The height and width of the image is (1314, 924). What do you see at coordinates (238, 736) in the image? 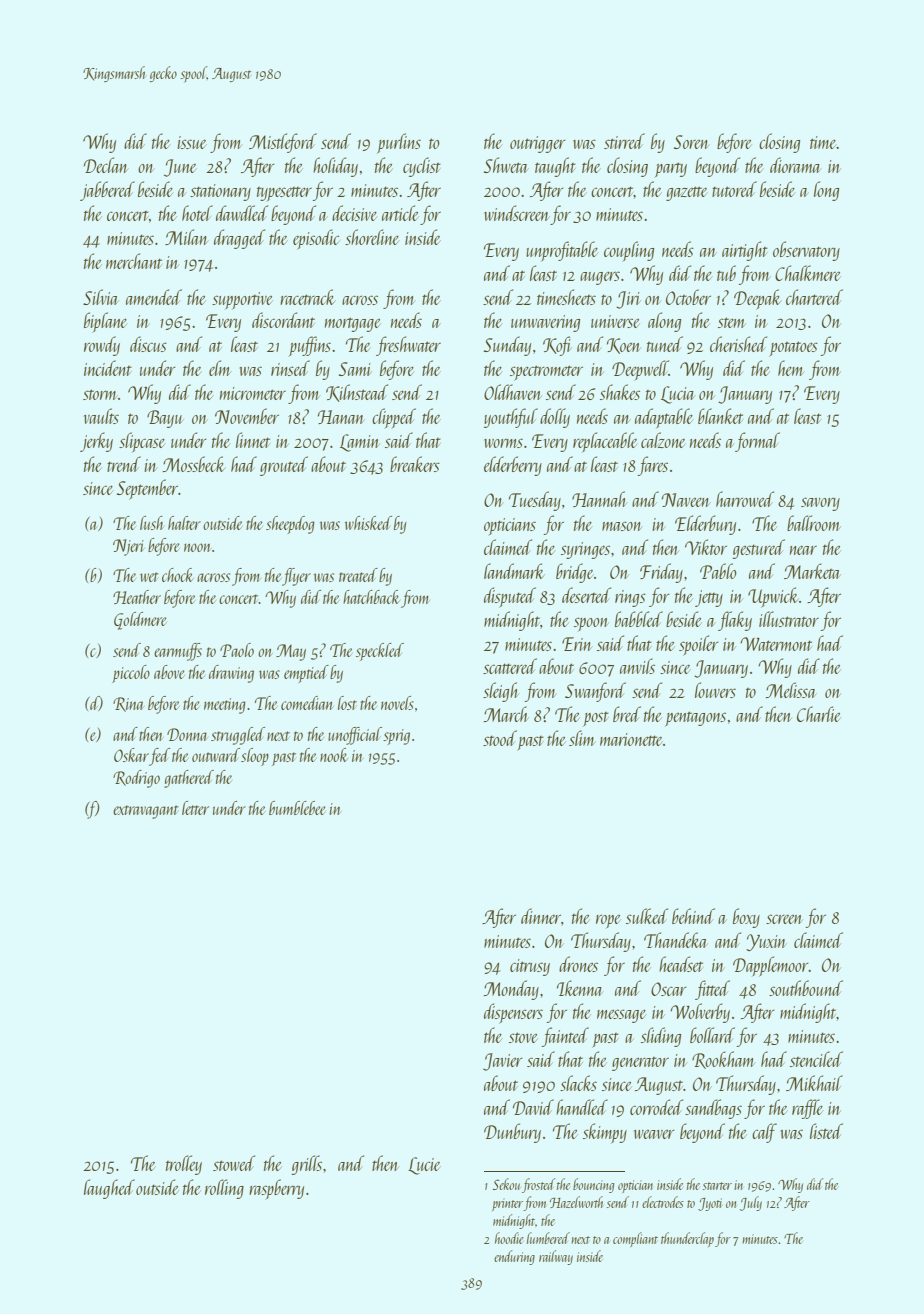
I see `struggled` at bounding box center [238, 736].
